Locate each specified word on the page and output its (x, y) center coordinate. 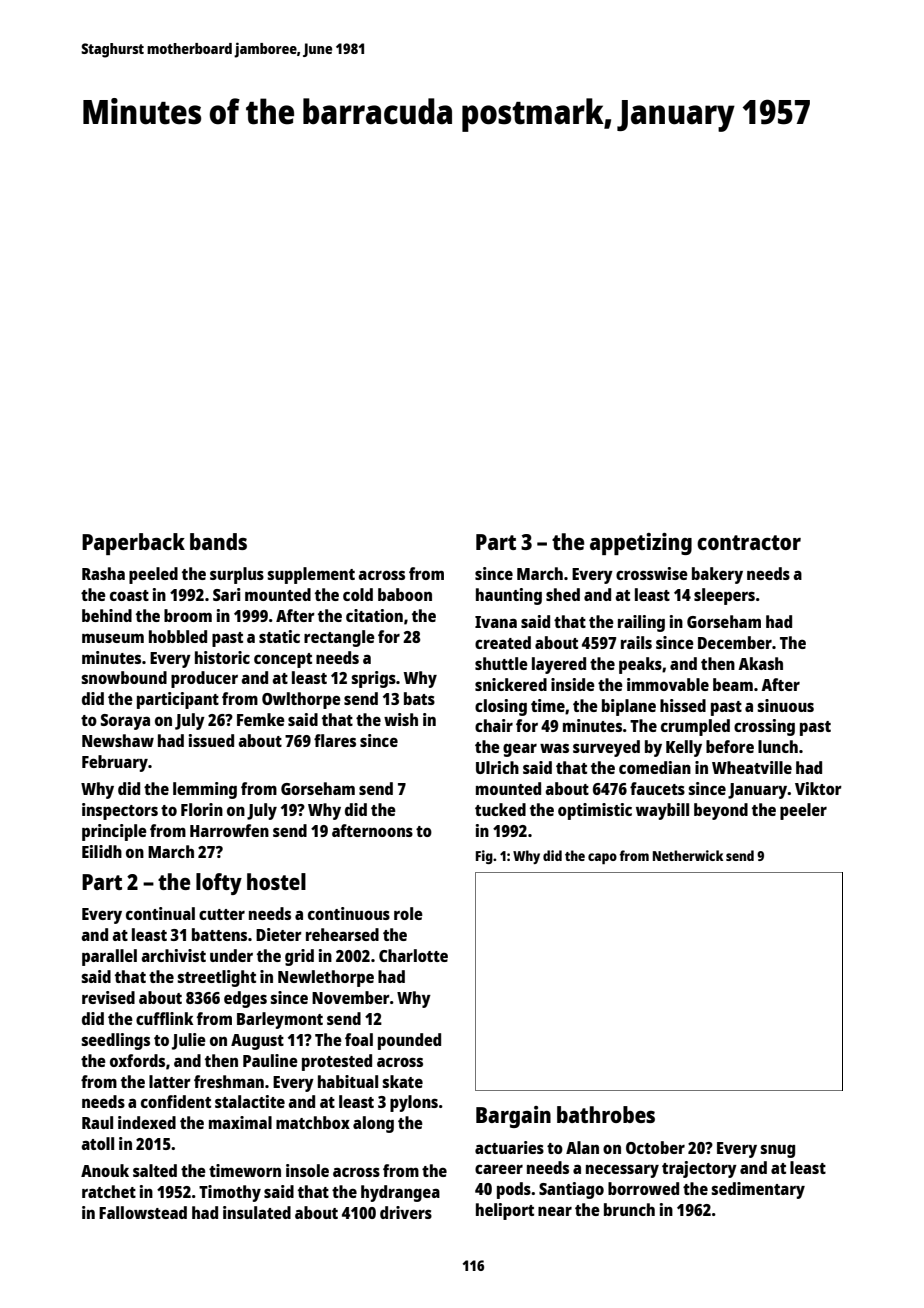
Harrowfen (229, 830)
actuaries (509, 1147)
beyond (721, 811)
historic (222, 657)
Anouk (105, 1170)
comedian (655, 767)
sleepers (724, 596)
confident (176, 1101)
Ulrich (497, 767)
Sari (227, 594)
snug (777, 1151)
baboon (405, 594)
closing (501, 707)
